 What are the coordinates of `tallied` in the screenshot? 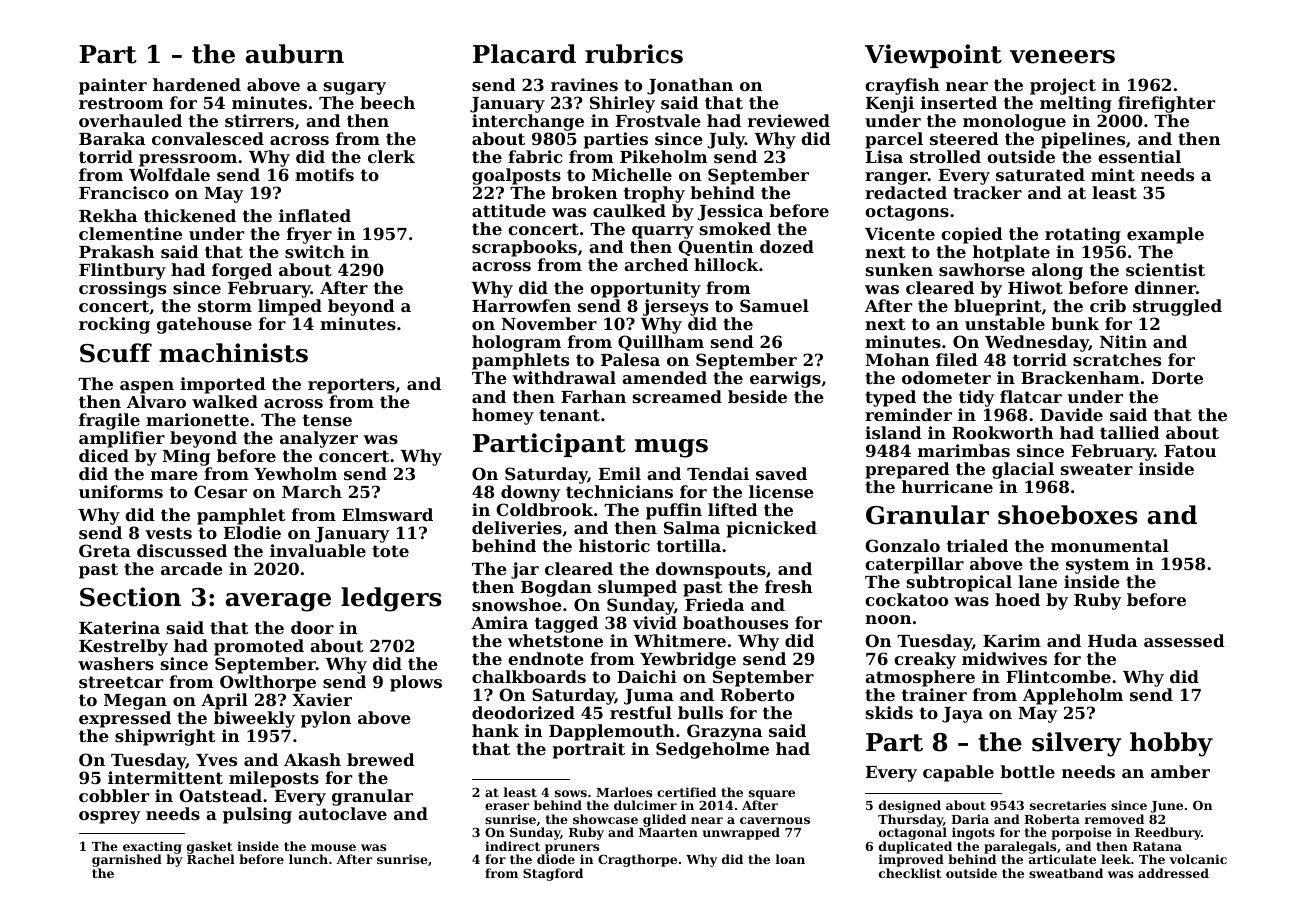 It's located at (1130, 432).
